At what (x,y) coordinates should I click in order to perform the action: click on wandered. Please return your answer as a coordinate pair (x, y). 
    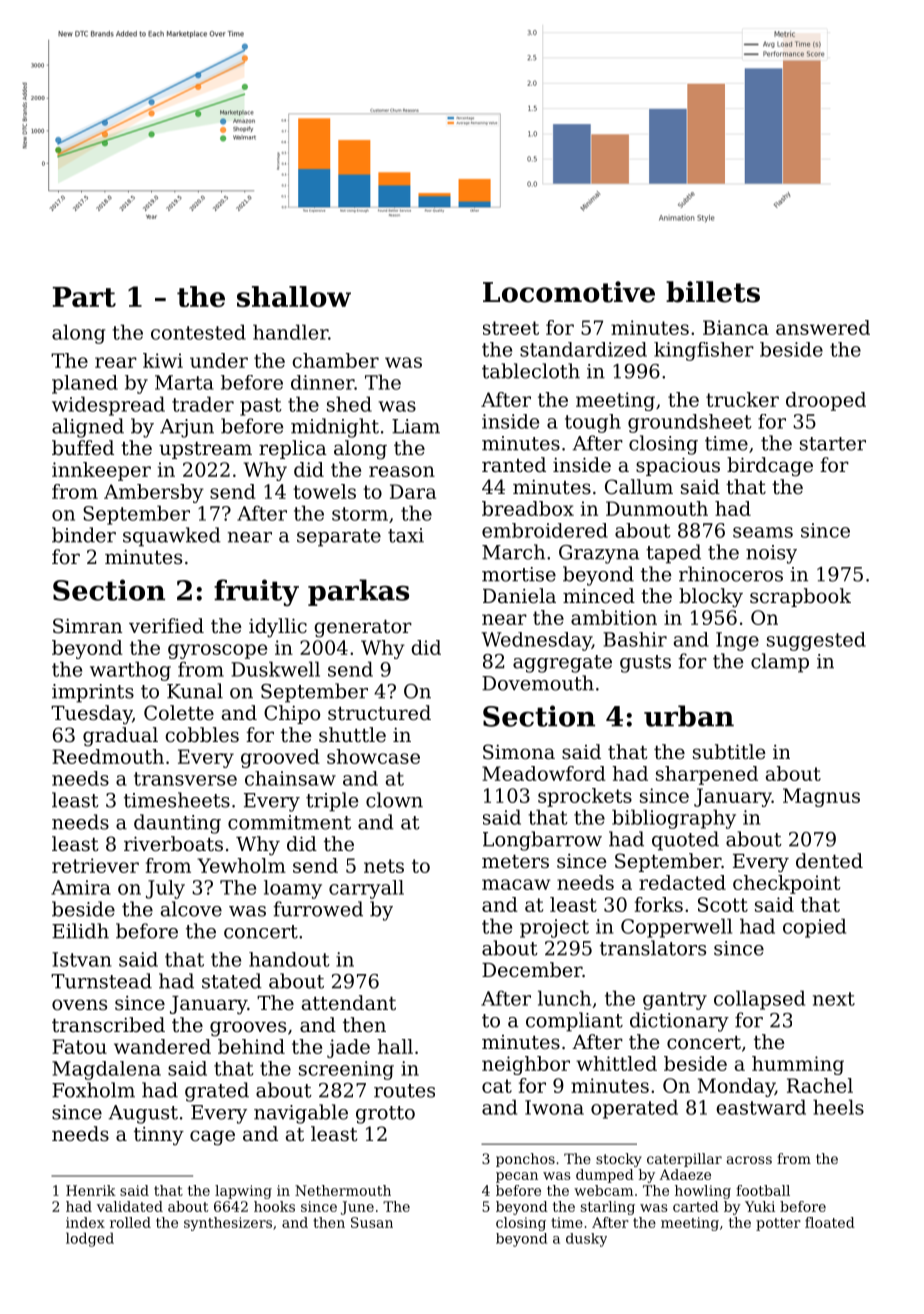
    Looking at the image, I should click on (162, 1046).
